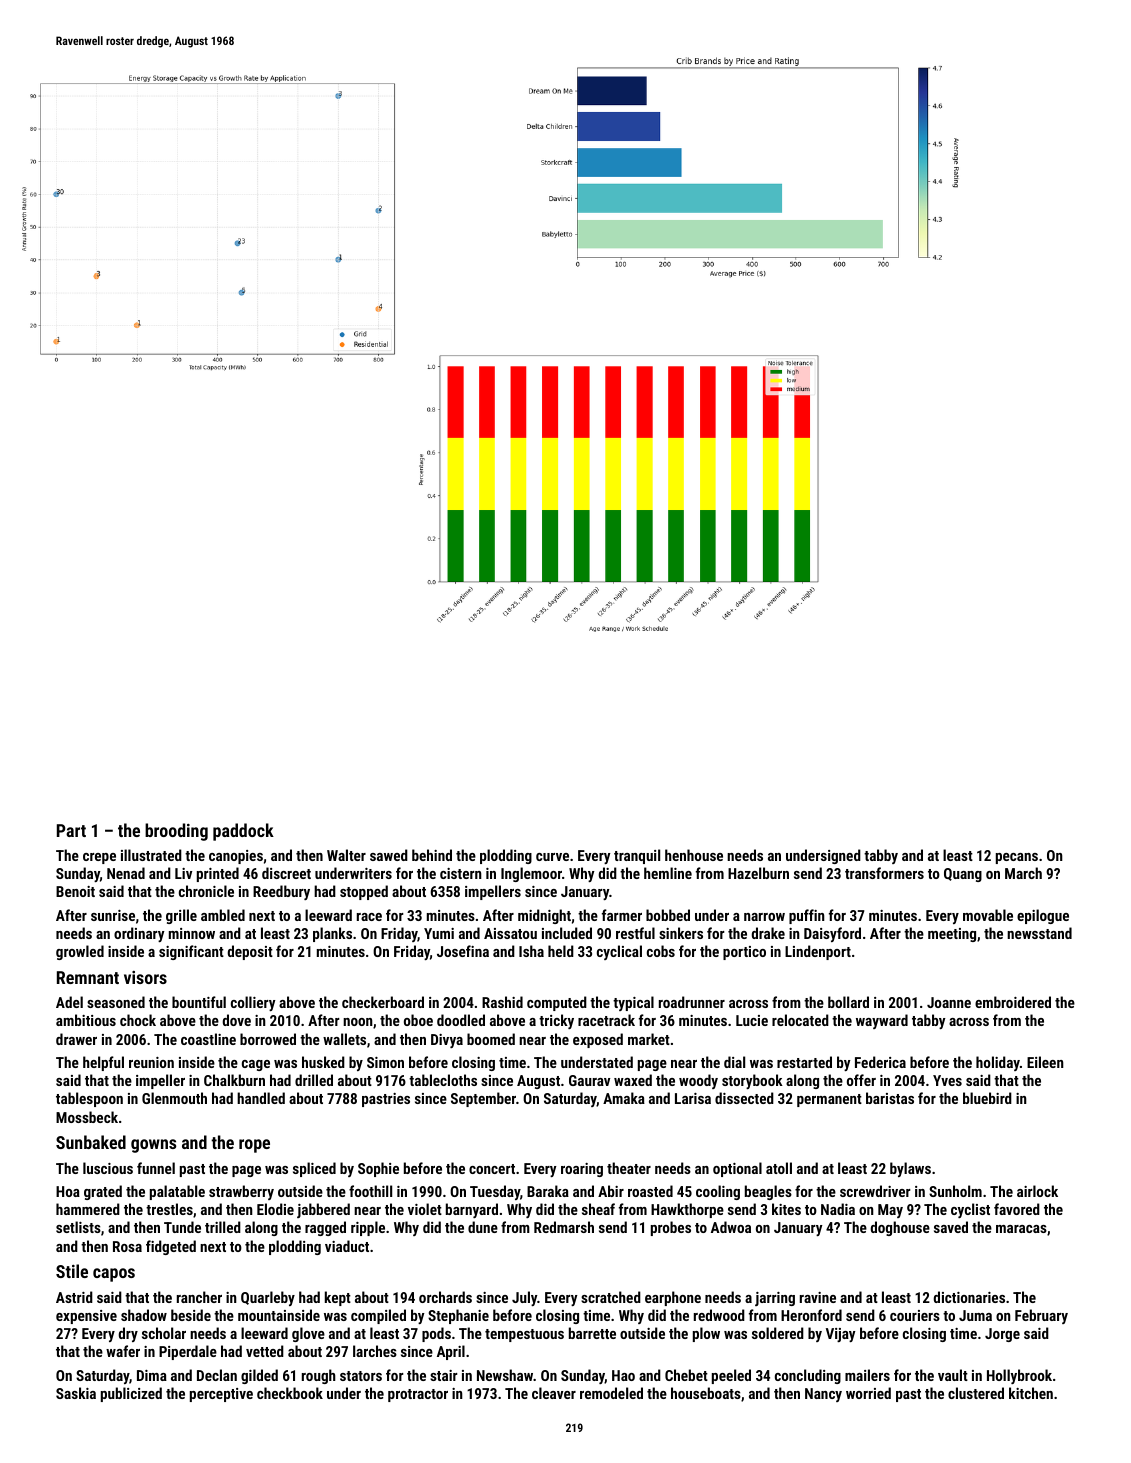  What do you see at coordinates (176, 832) in the screenshot?
I see `brooding` at bounding box center [176, 832].
